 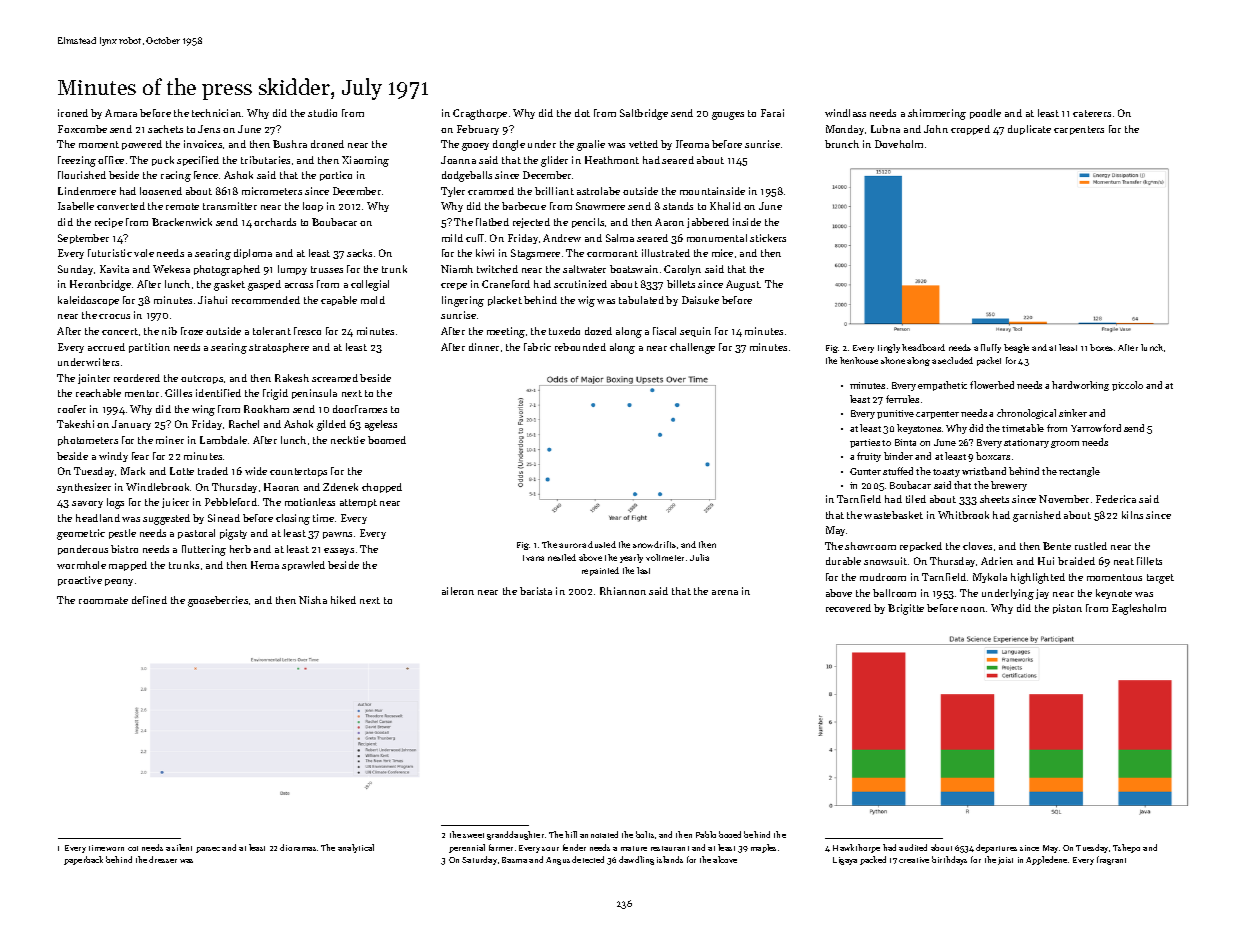 I want to click on poodle, so click(x=985, y=114).
